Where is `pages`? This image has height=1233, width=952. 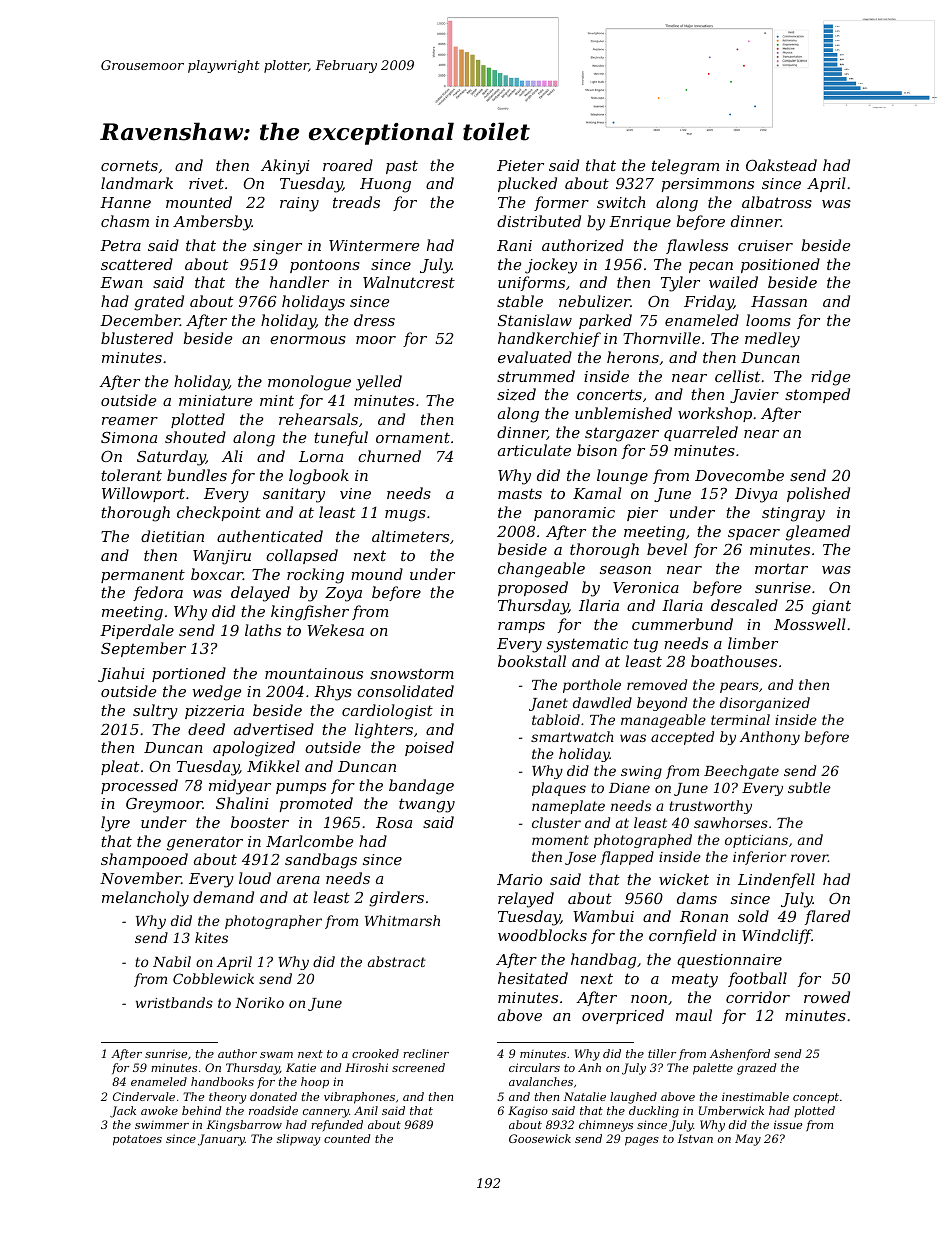
pages is located at coordinates (642, 1141).
